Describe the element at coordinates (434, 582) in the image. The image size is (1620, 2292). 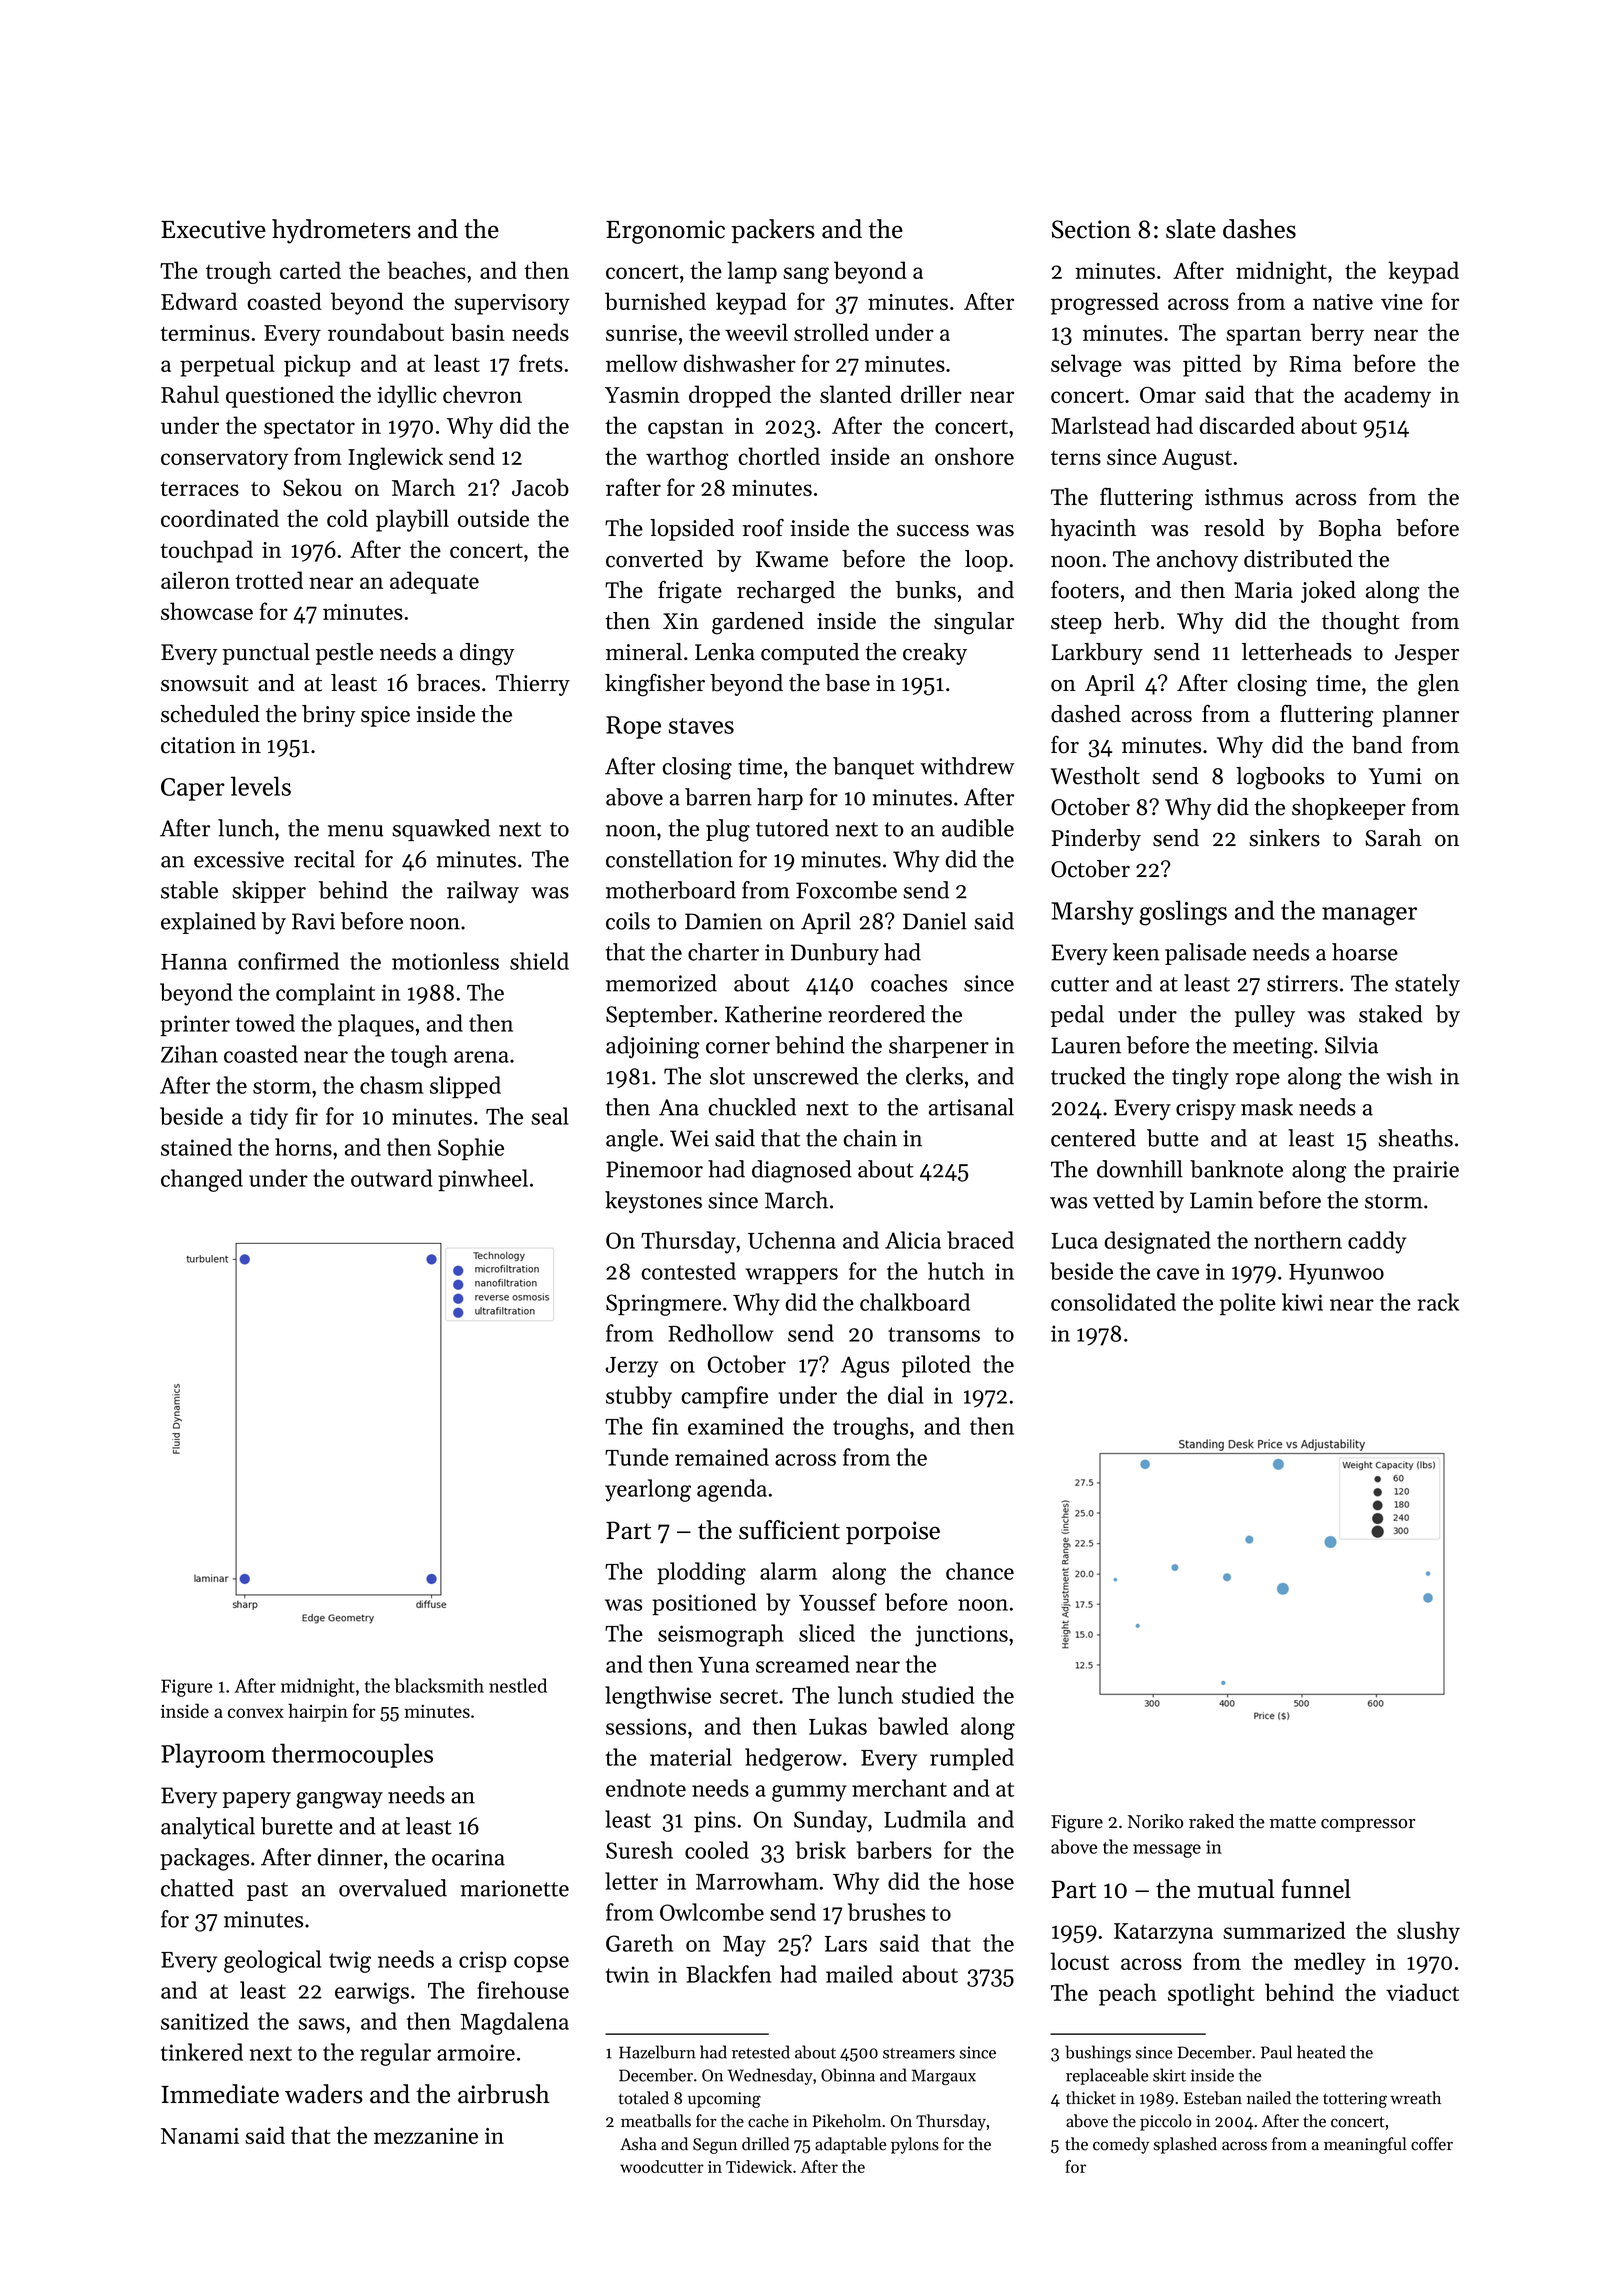
I see `adequate` at that location.
